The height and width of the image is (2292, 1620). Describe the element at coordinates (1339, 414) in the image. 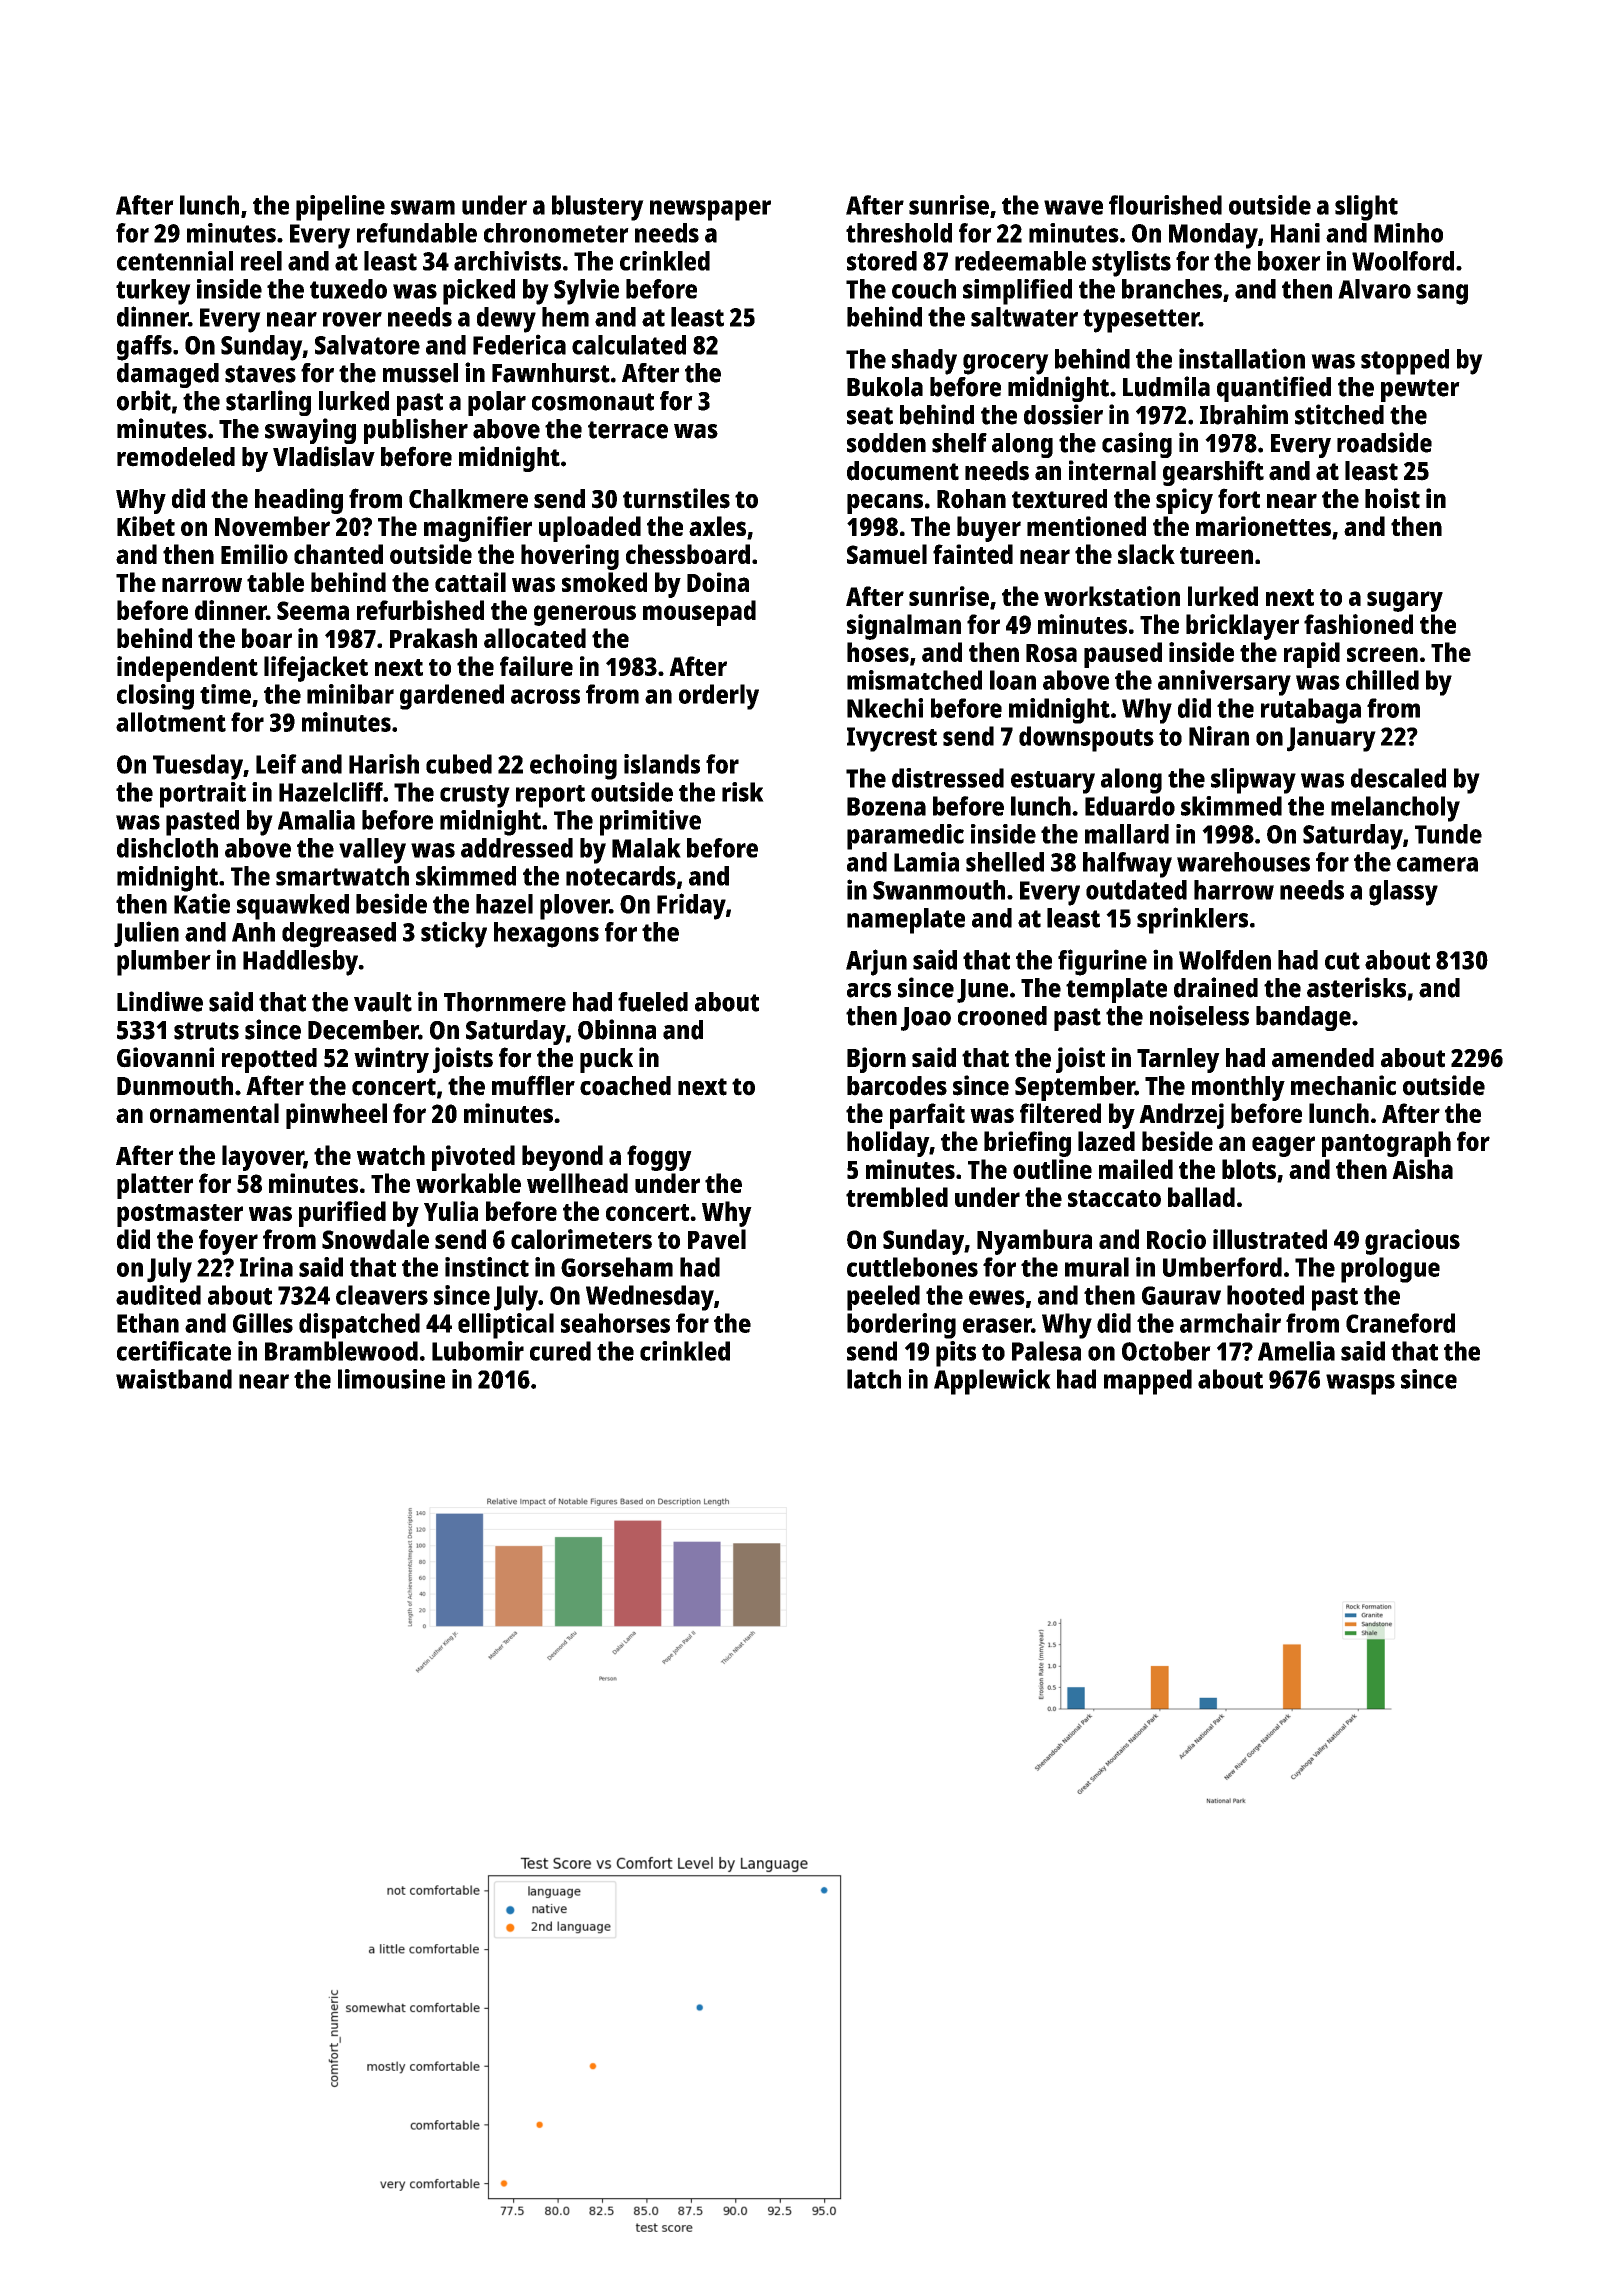

I see `stitched` at that location.
